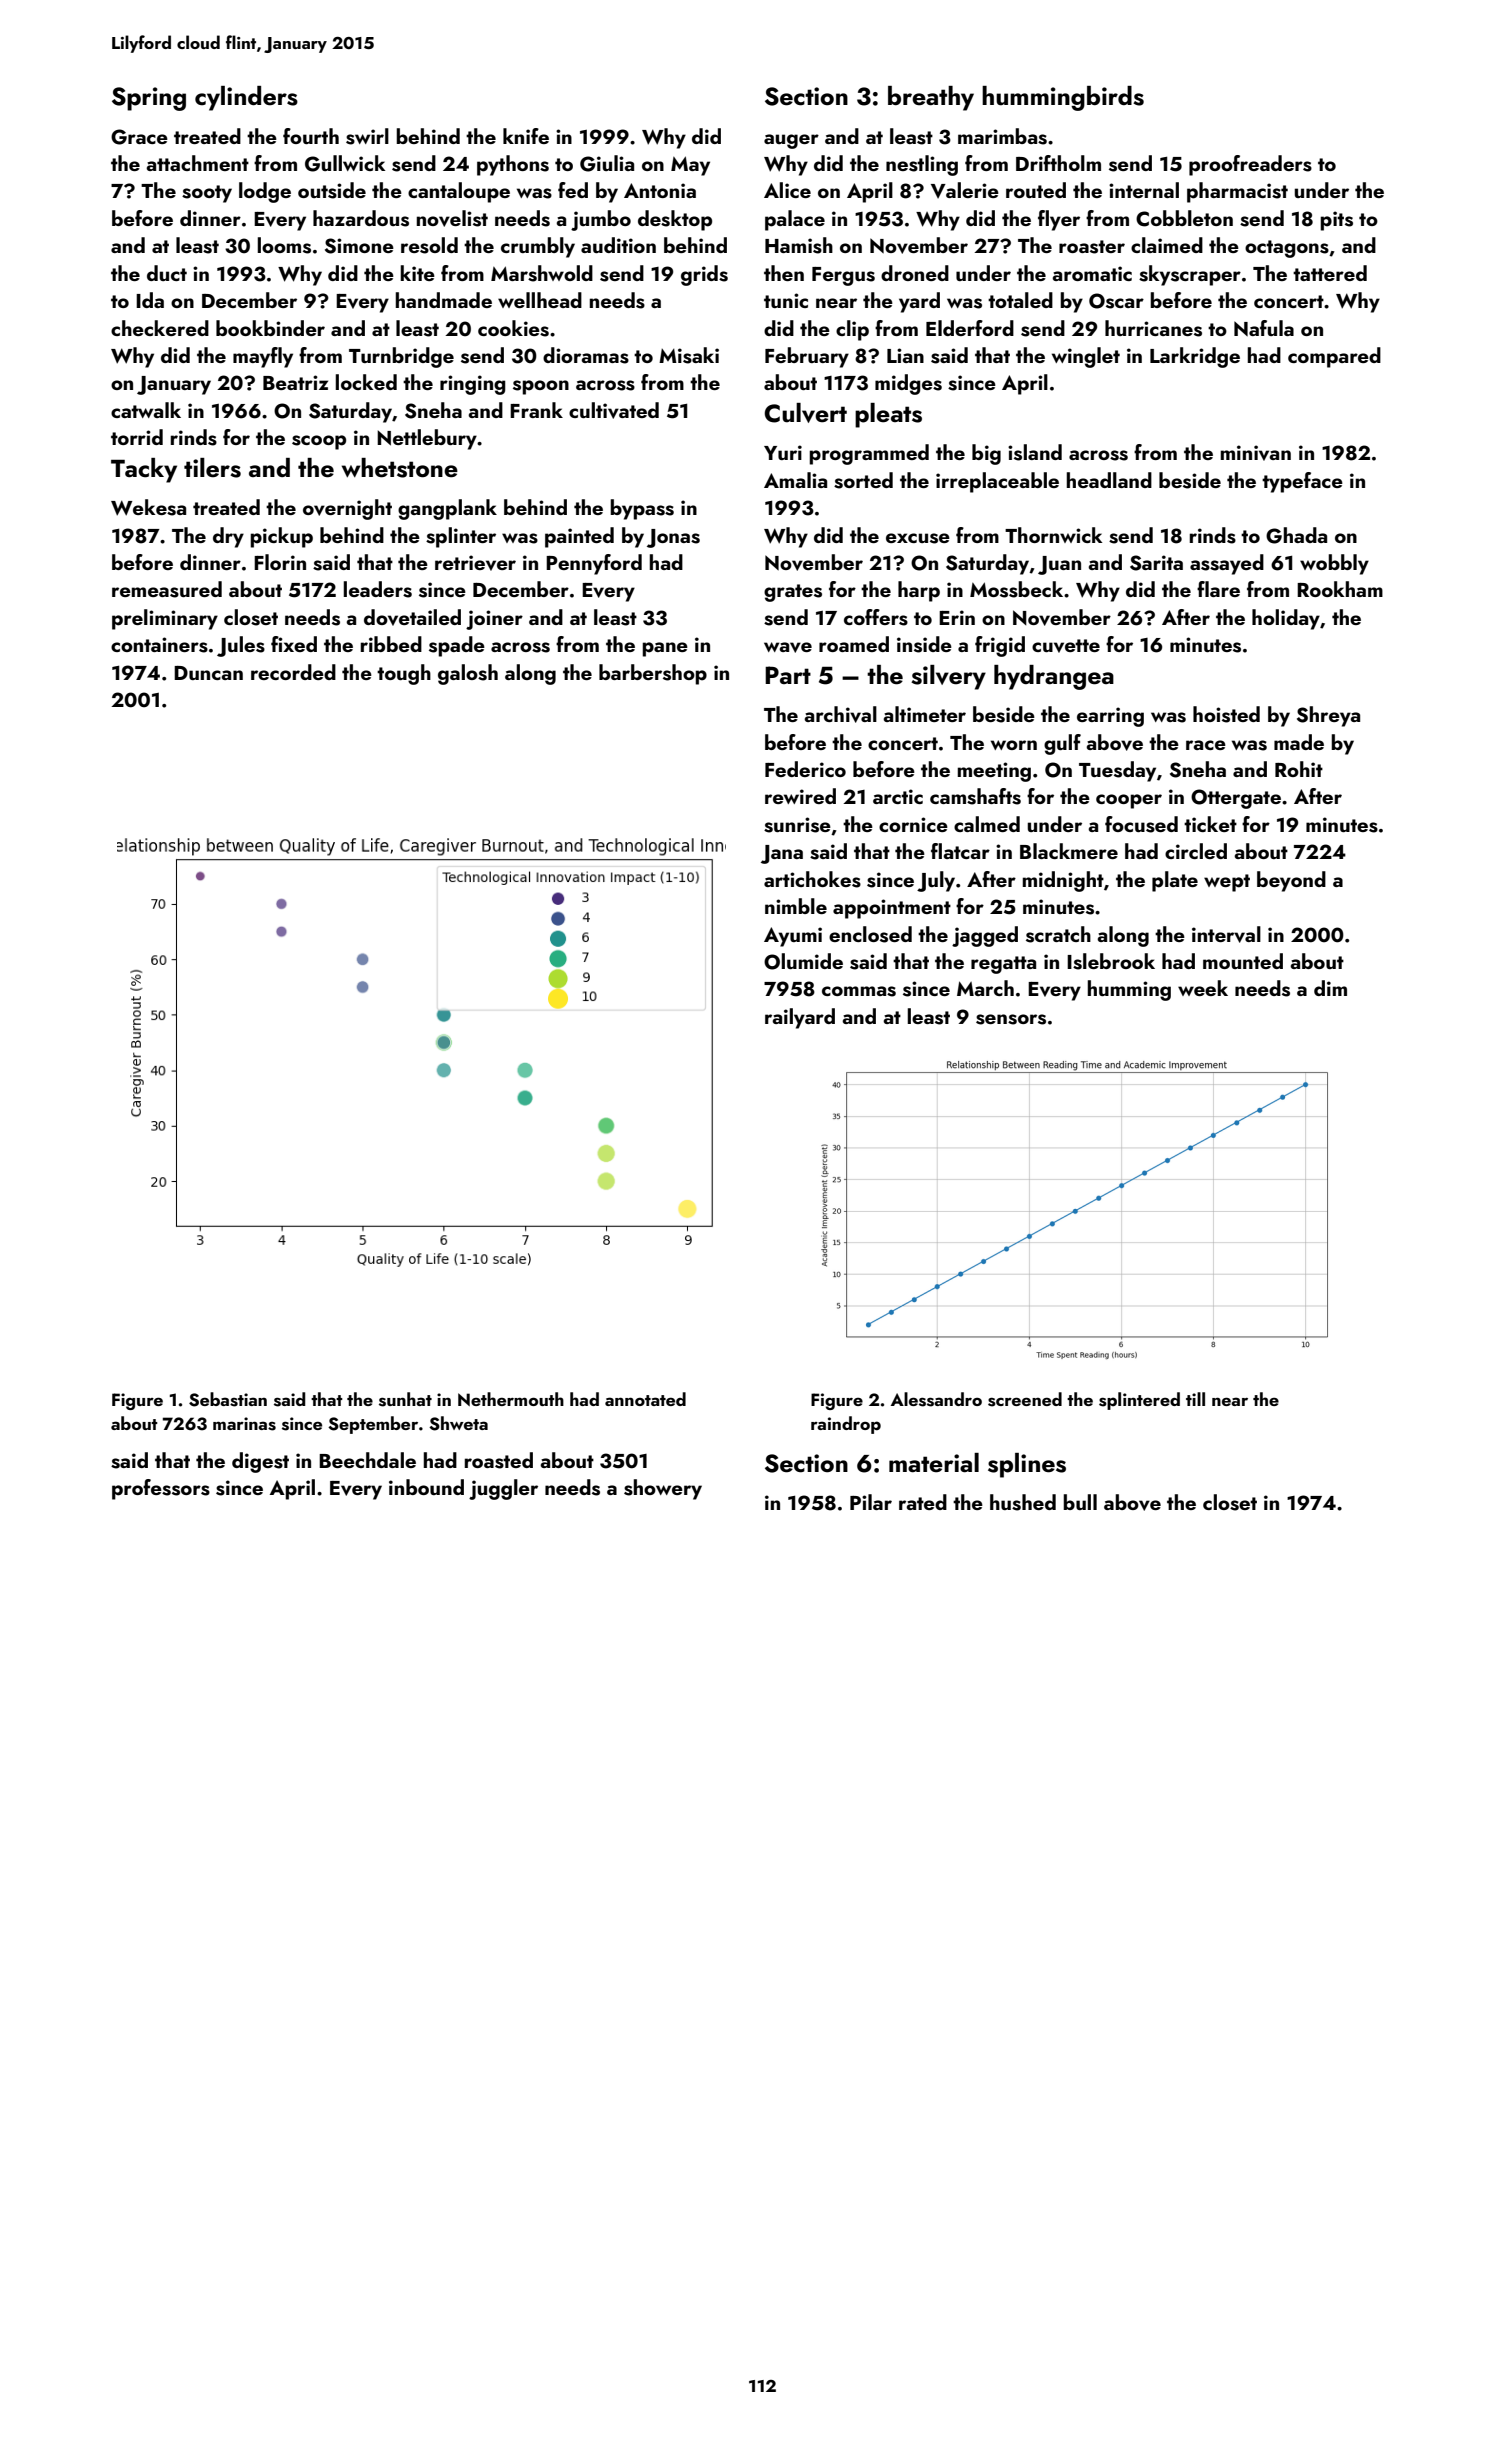  I want to click on rewired, so click(800, 796).
